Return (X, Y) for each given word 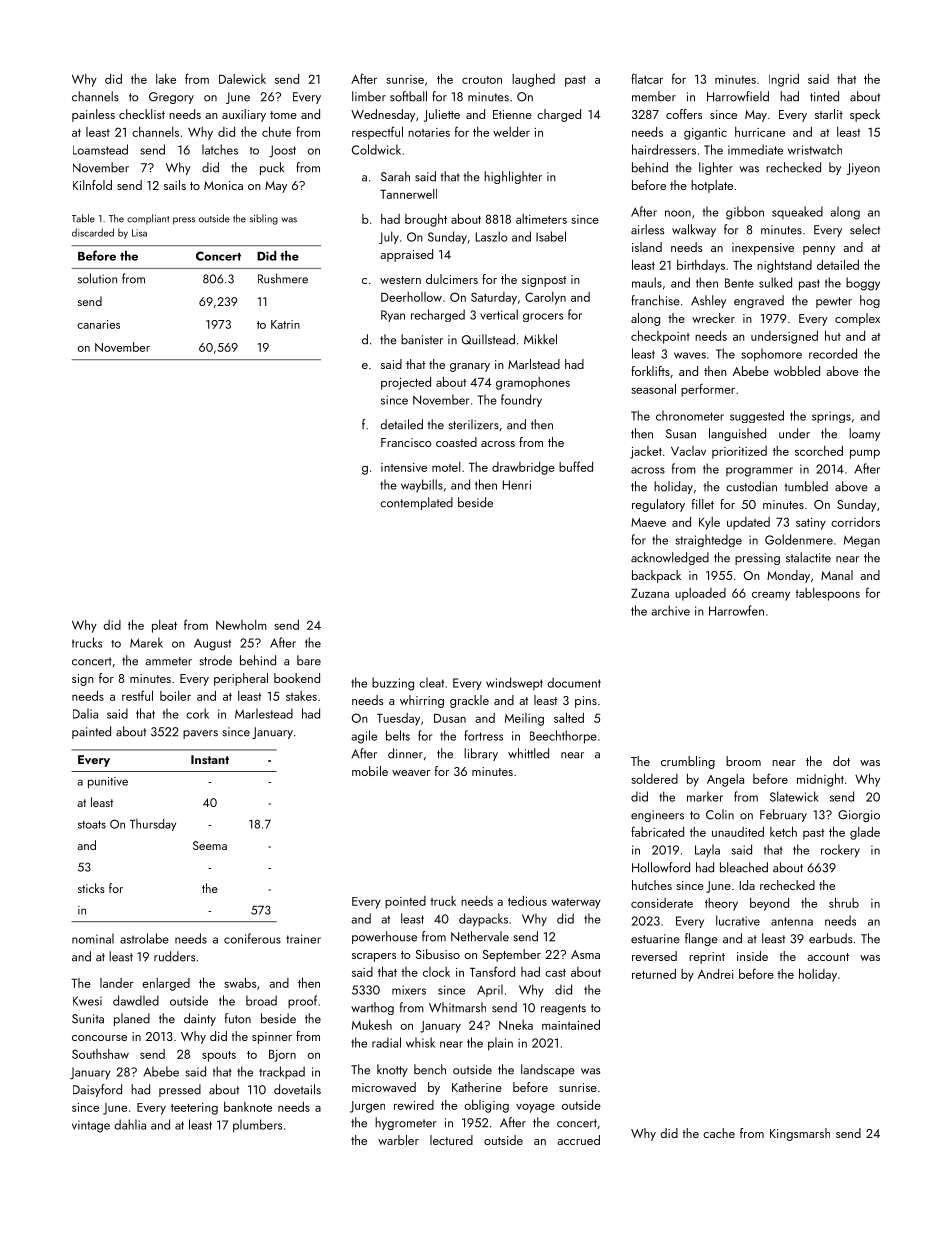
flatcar (647, 78)
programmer (759, 472)
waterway (576, 903)
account (828, 957)
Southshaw (100, 1054)
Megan (862, 541)
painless (93, 115)
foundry (521, 400)
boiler (175, 696)
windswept (514, 683)
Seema (210, 845)
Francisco (406, 442)
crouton (482, 80)
